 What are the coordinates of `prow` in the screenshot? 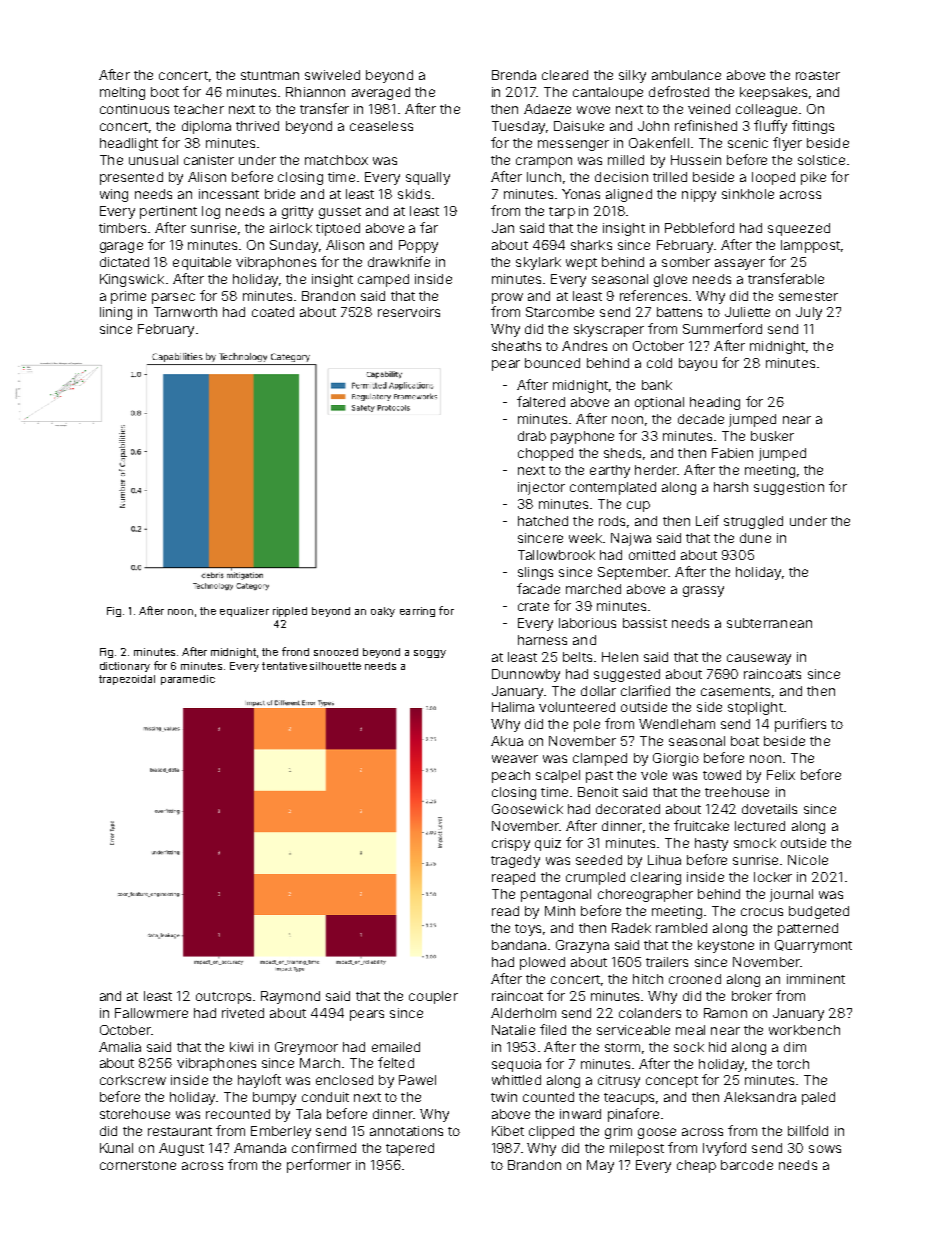 It's located at (507, 298).
